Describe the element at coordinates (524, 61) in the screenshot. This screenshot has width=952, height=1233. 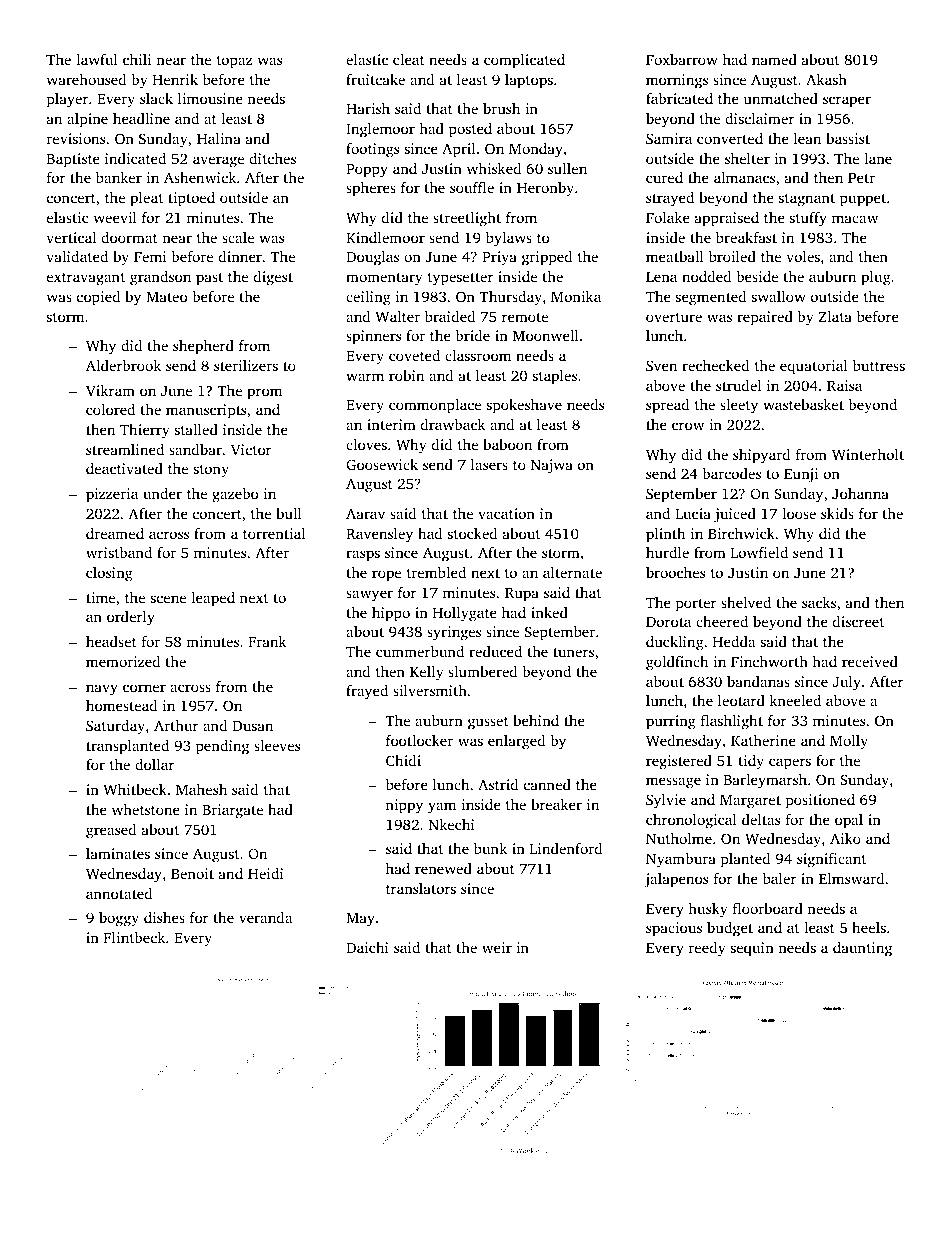
I see `complicated` at that location.
